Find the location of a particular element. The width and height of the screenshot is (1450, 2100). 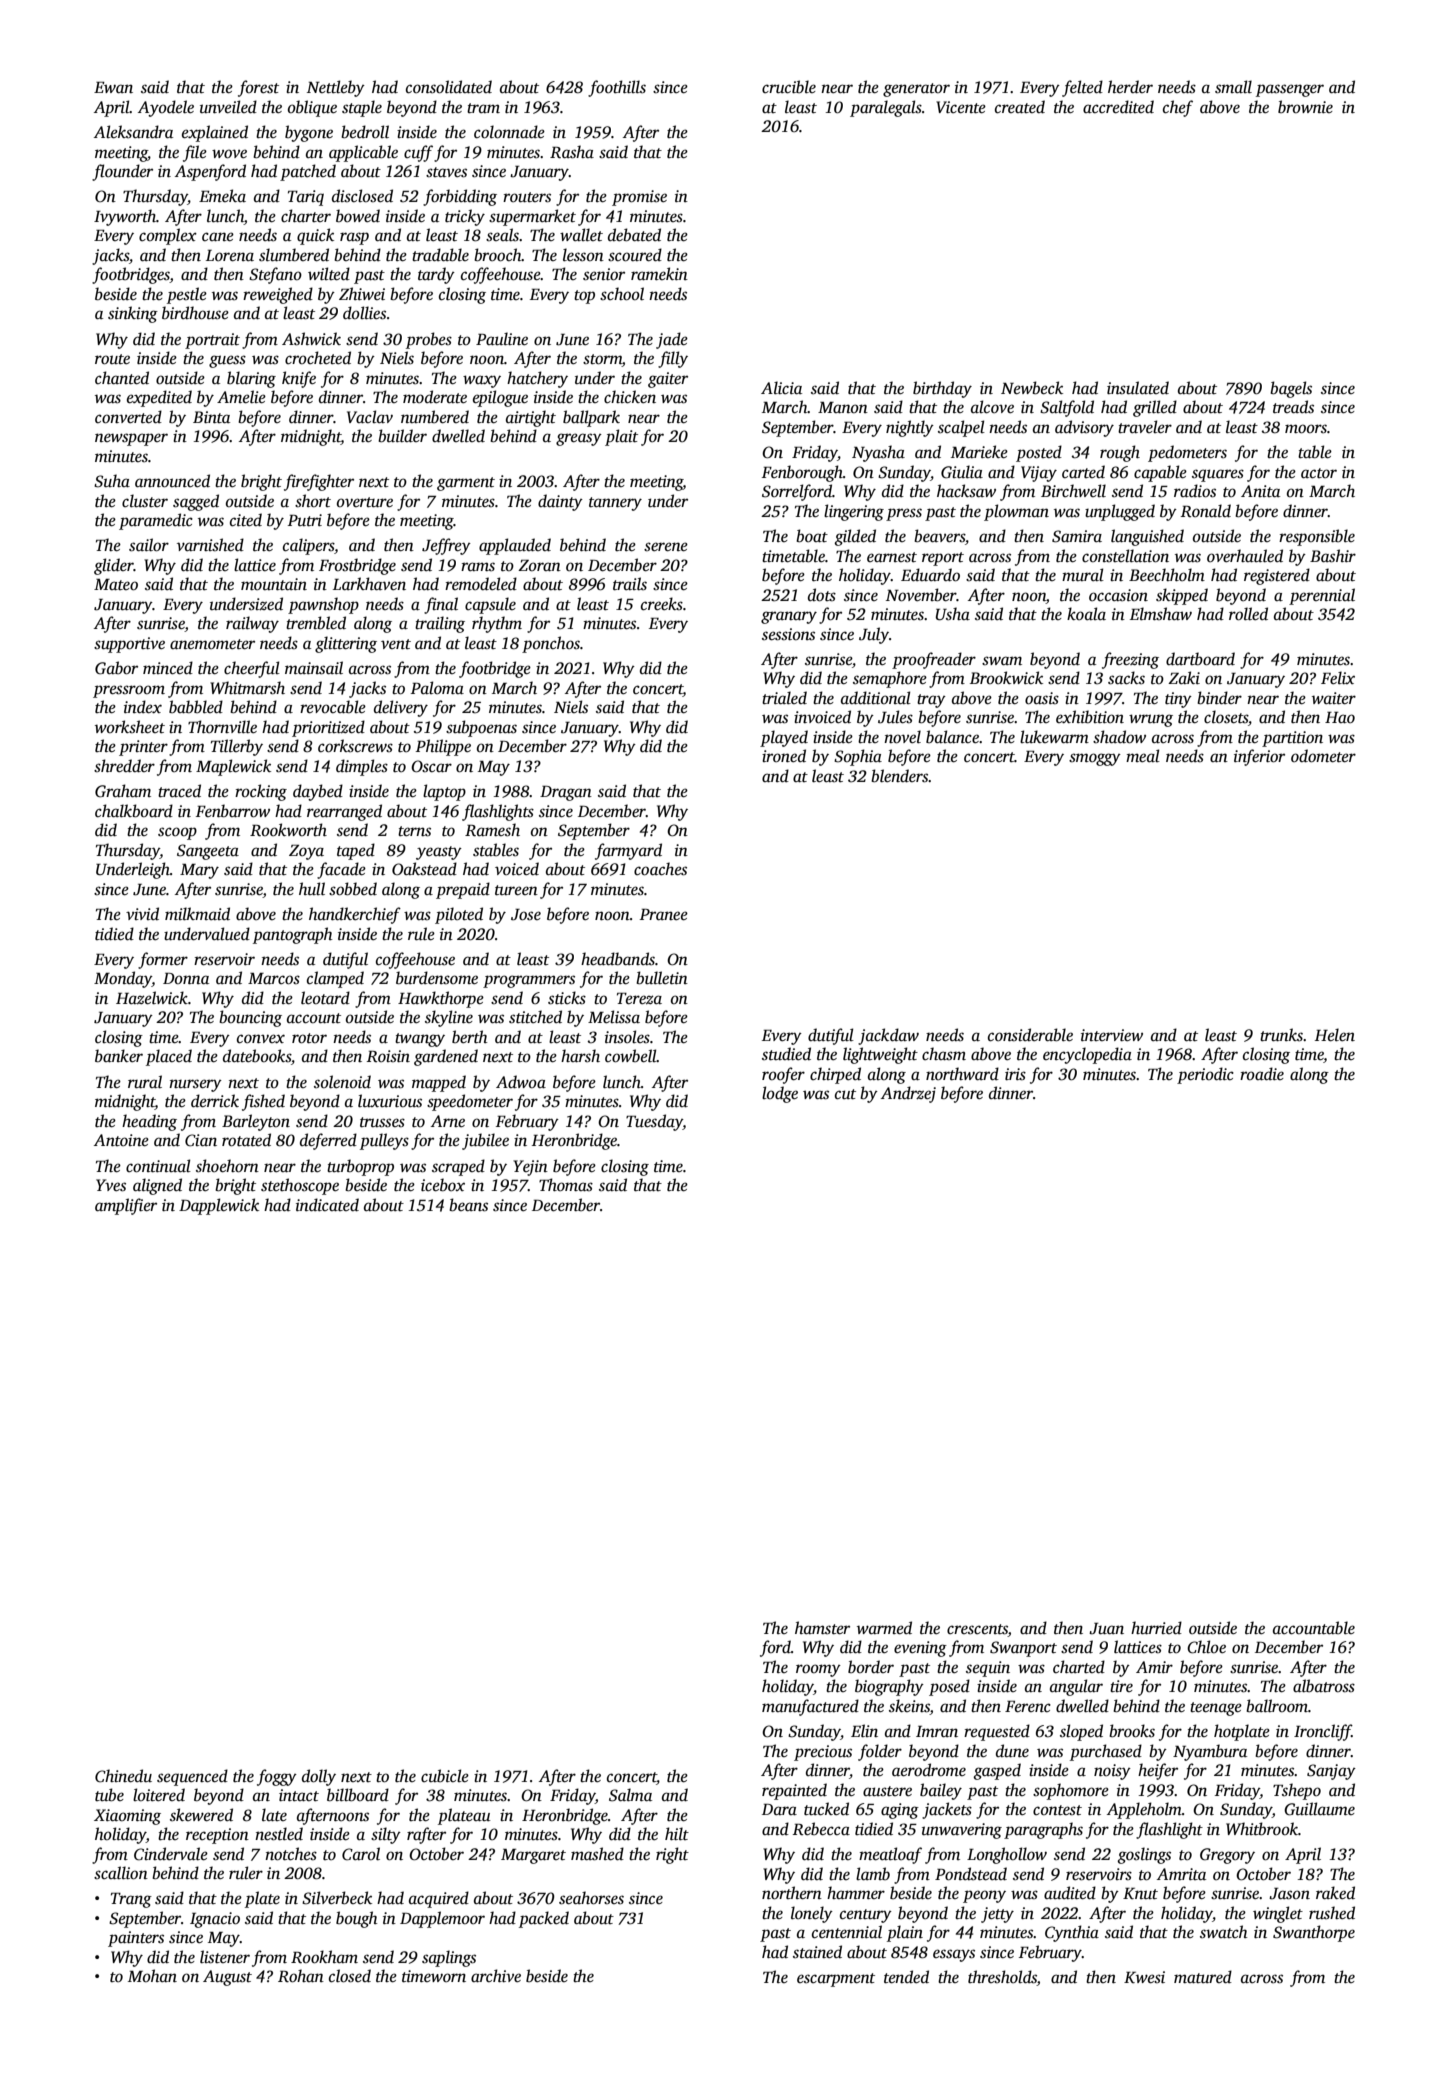

jackdaw is located at coordinates (888, 1036).
